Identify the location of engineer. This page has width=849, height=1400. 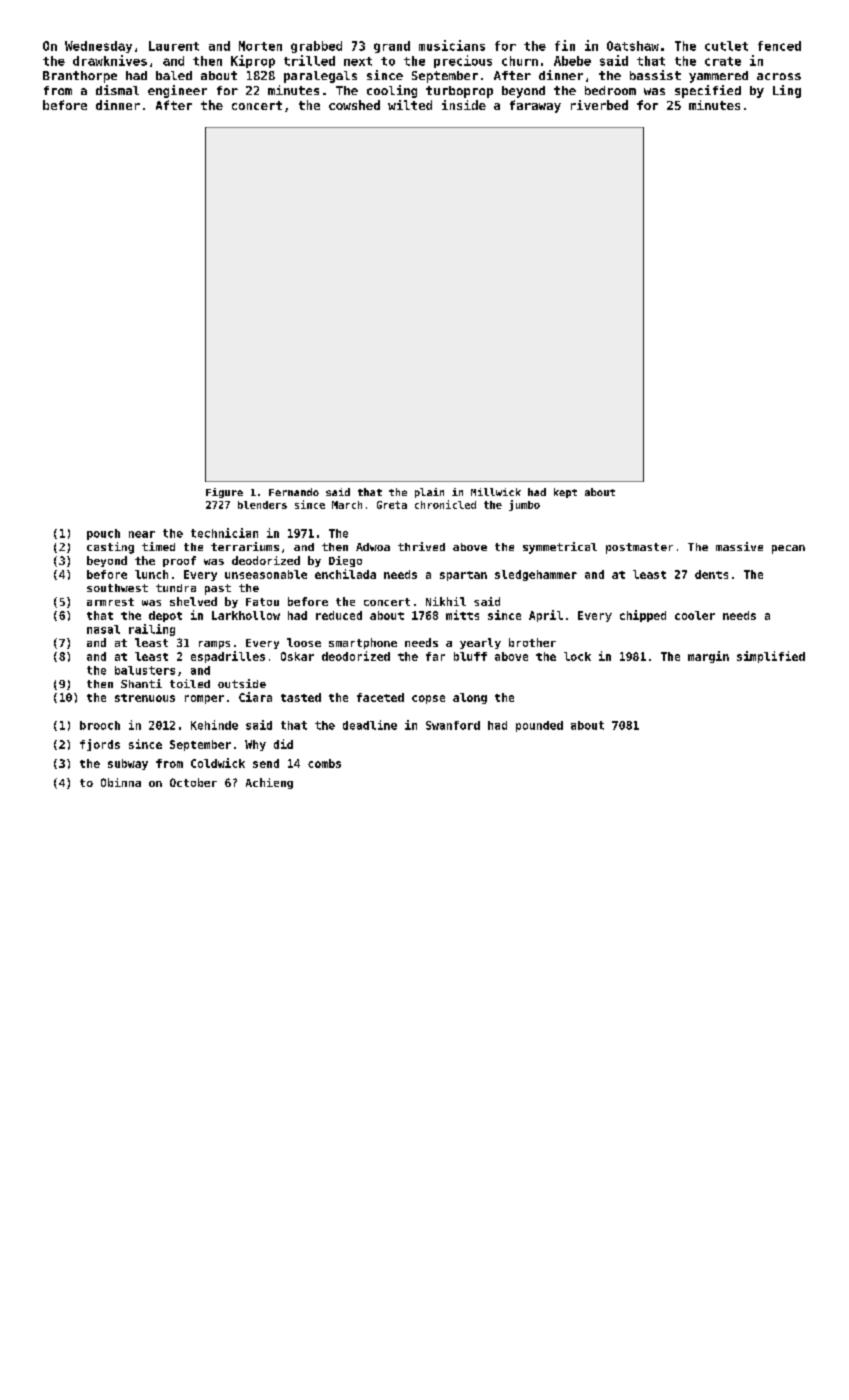
(177, 91).
